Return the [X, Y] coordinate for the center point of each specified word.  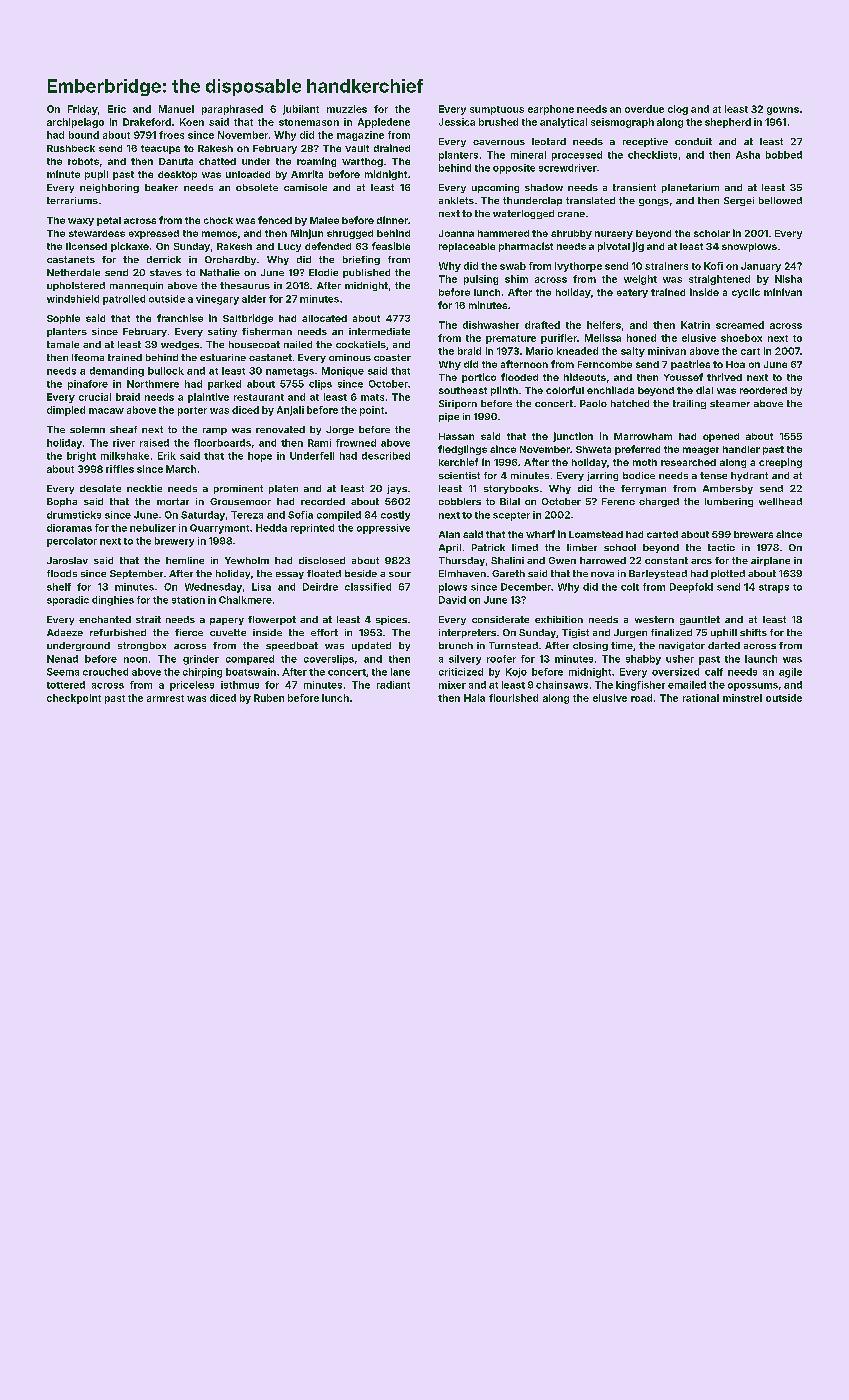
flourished [513, 698]
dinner [392, 220]
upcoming [495, 188]
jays [397, 489]
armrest [165, 698]
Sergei [739, 201]
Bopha [62, 502]
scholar [712, 233]
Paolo [593, 403]
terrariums [72, 200]
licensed [86, 246]
